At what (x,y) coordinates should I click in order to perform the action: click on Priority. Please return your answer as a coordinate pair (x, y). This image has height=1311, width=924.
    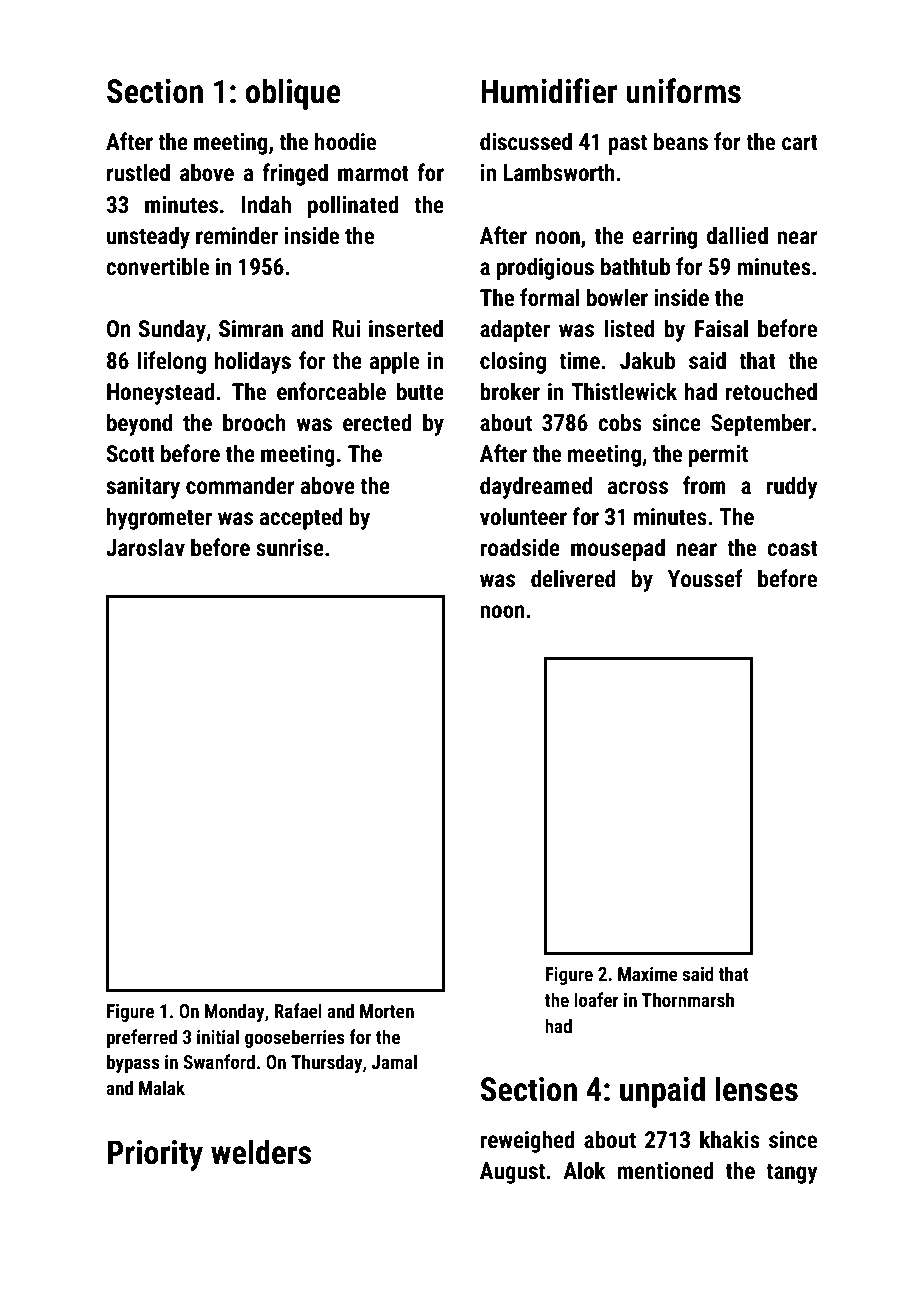
    Looking at the image, I should click on (155, 1155).
